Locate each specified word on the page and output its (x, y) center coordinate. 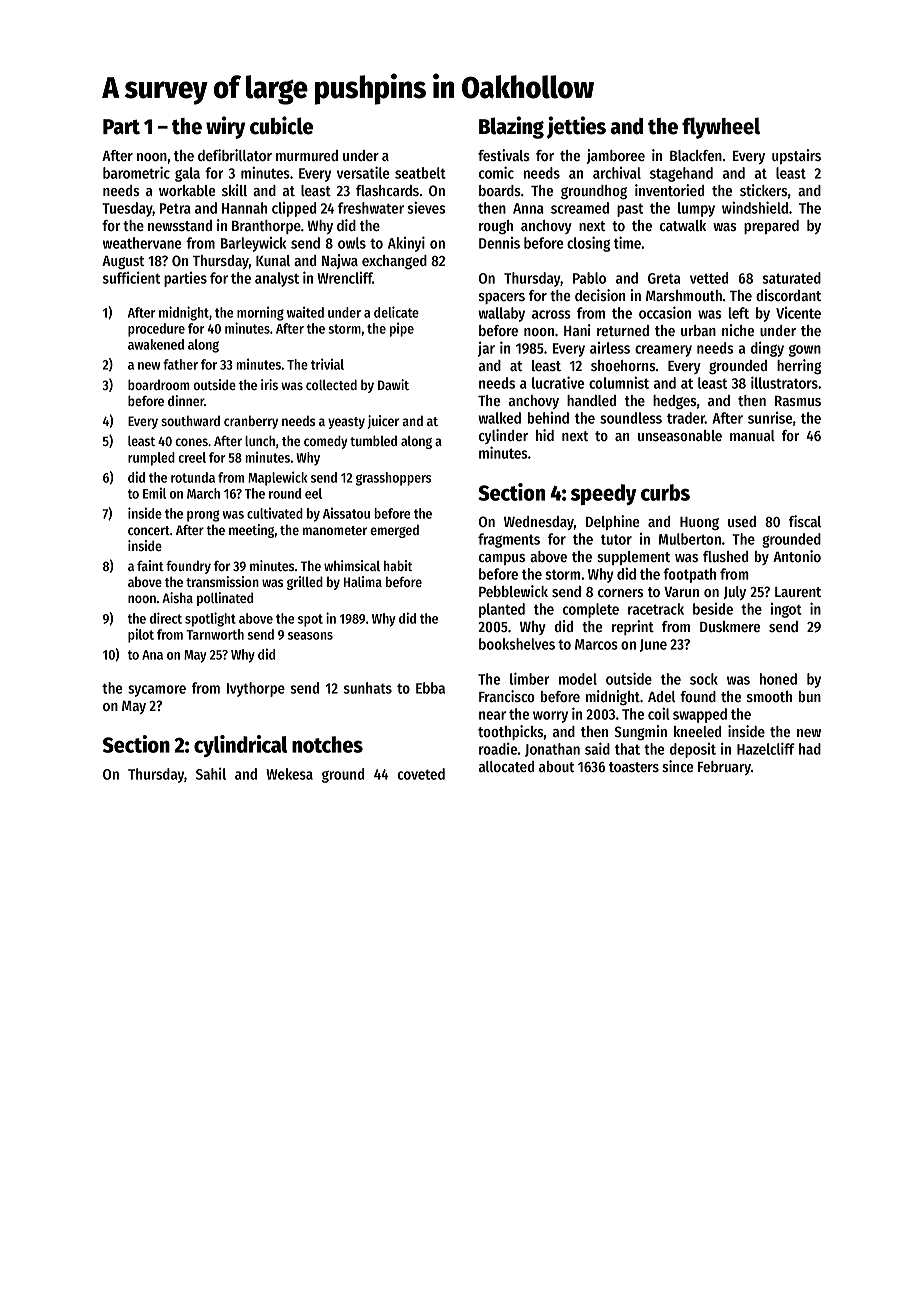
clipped (294, 209)
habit (398, 565)
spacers (502, 298)
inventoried (669, 190)
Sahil (211, 773)
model (578, 679)
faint (150, 565)
